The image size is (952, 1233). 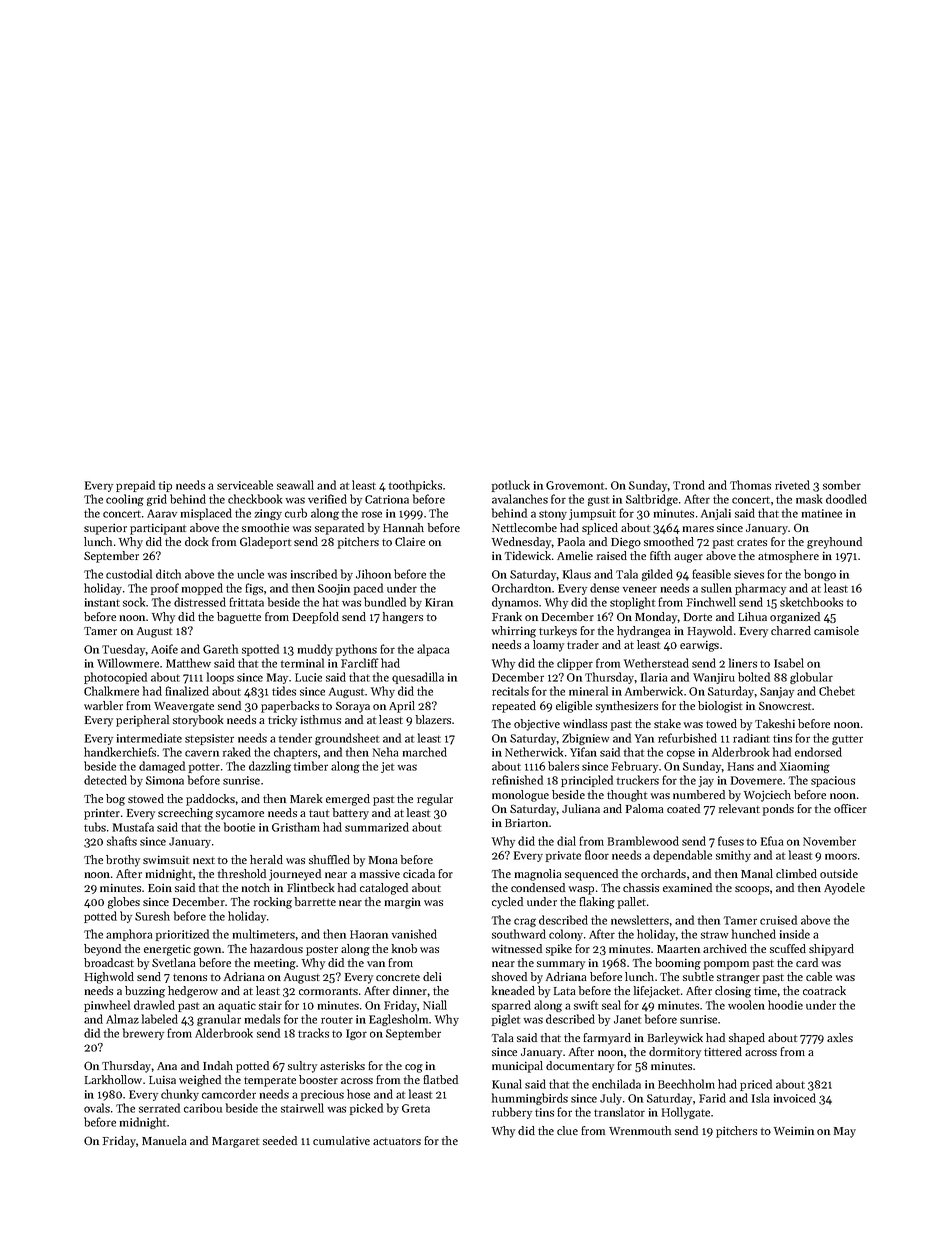 What do you see at coordinates (571, 541) in the screenshot?
I see `Paola` at bounding box center [571, 541].
